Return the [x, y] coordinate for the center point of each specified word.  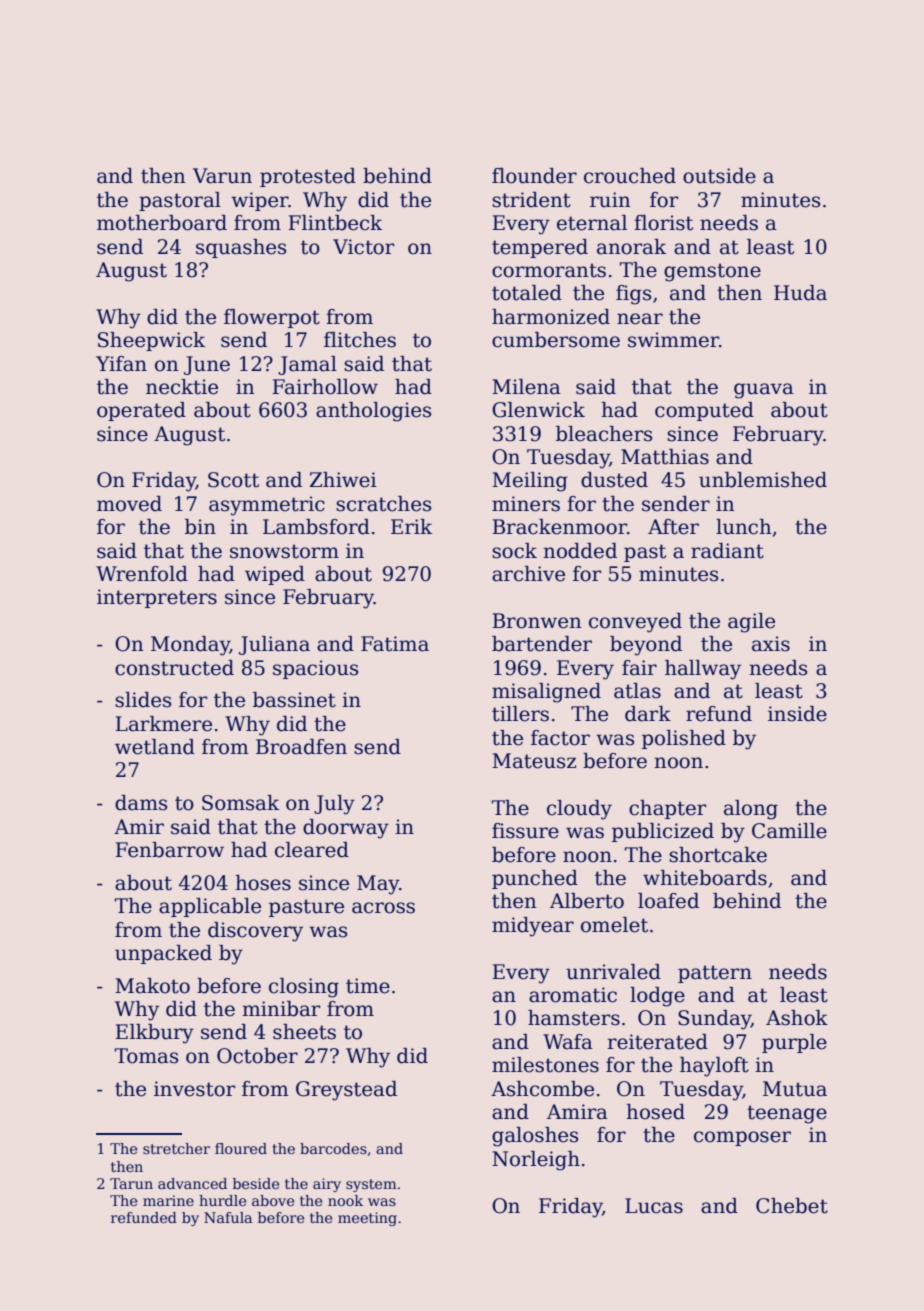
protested [308, 177]
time [368, 986]
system [371, 1185]
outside [719, 176]
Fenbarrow [169, 850]
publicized [663, 832]
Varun [222, 176]
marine [168, 1200]
